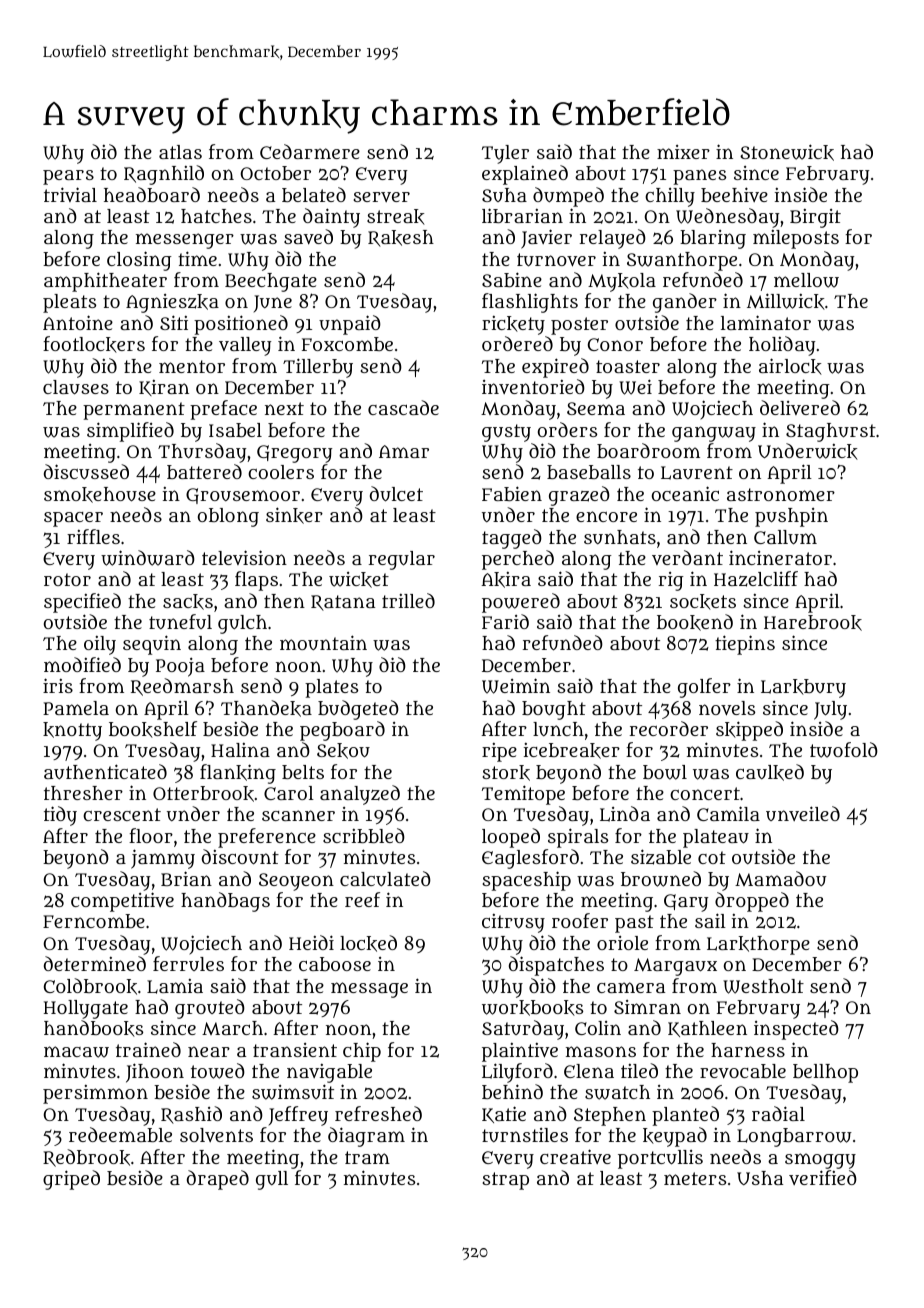 The height and width of the screenshot is (1308, 924). Describe the element at coordinates (831, 432) in the screenshot. I see `Staghurst` at that location.
